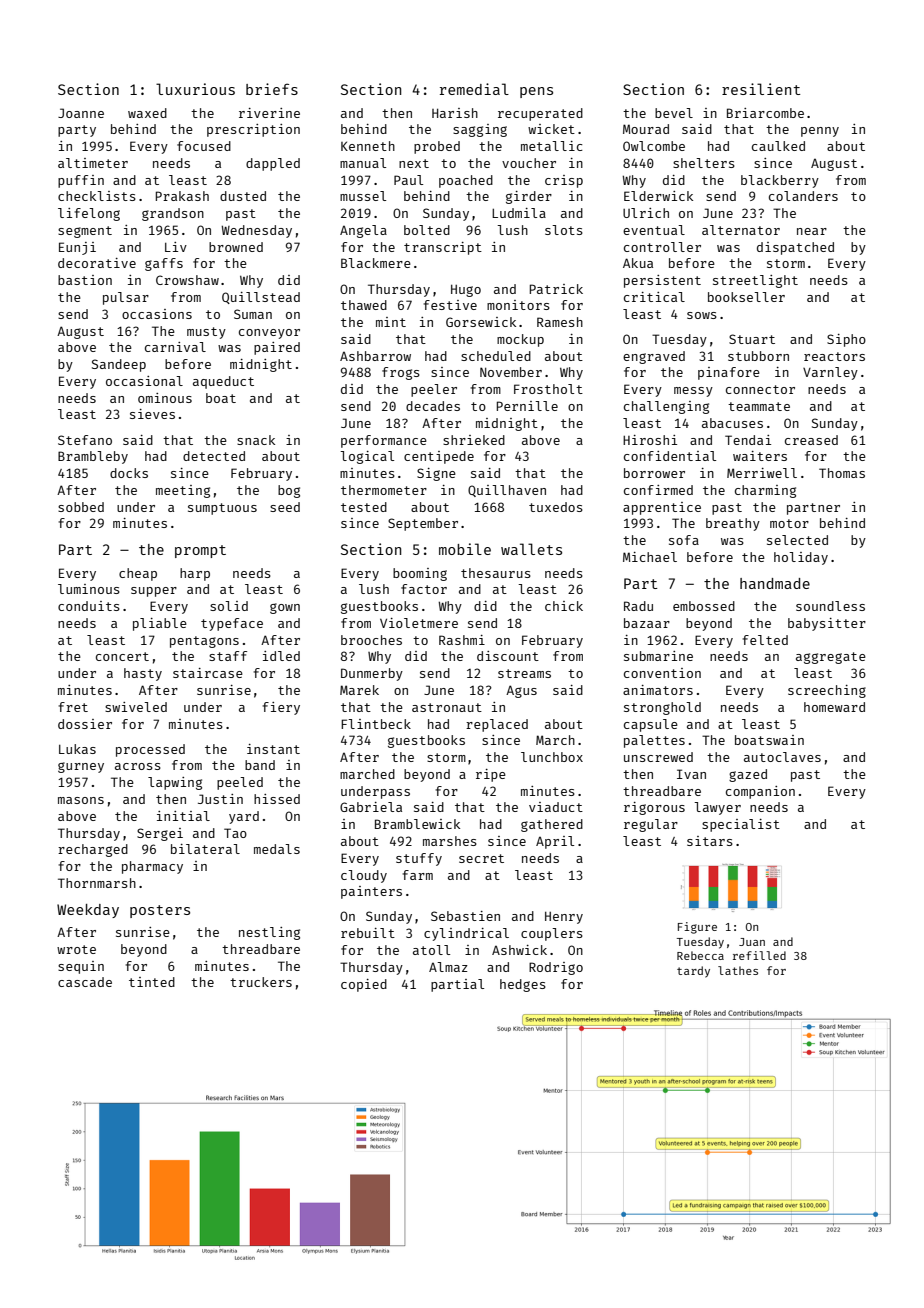  What do you see at coordinates (700, 955) in the document?
I see `Rebecca` at bounding box center [700, 955].
